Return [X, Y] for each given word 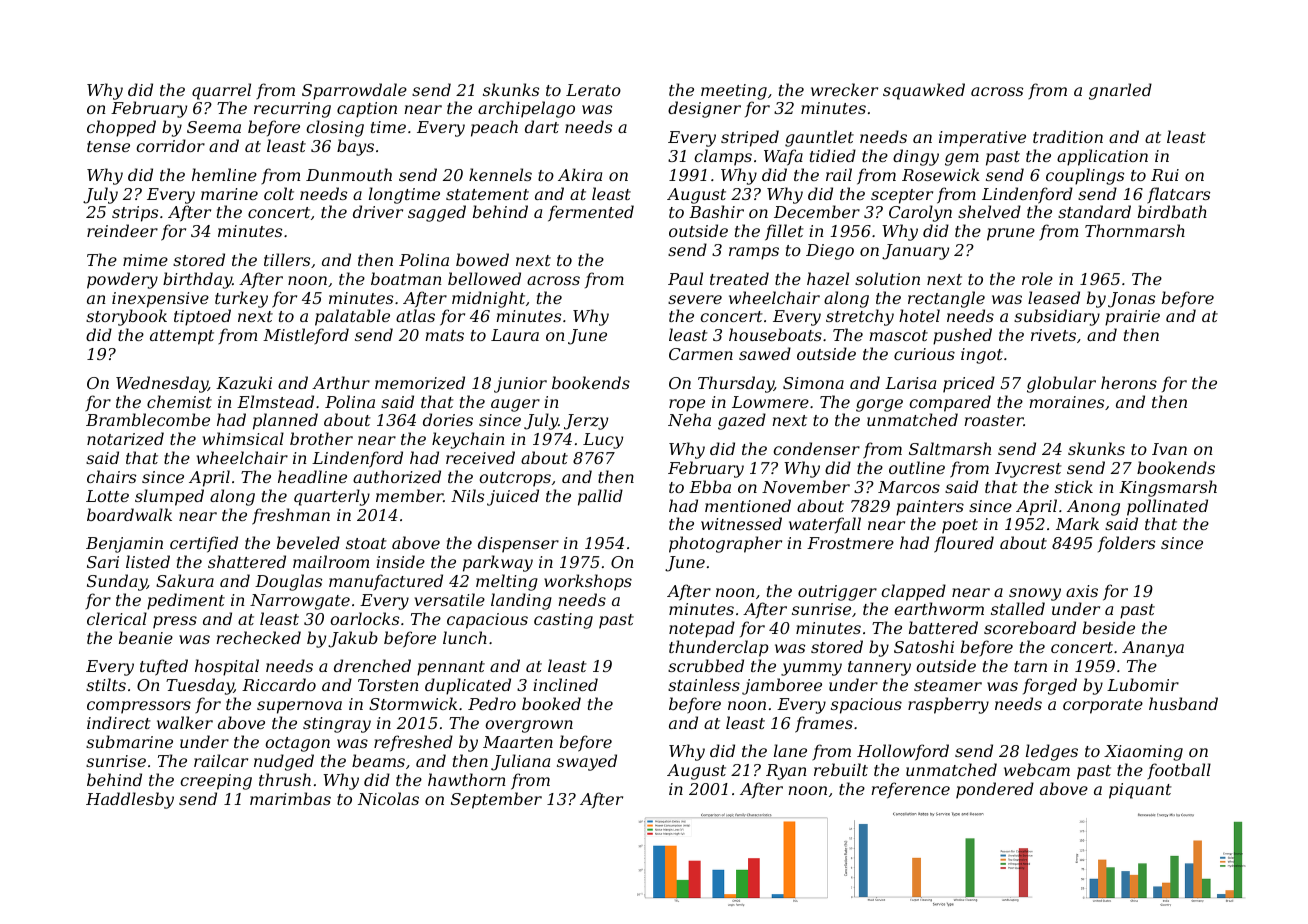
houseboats [775, 334]
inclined [565, 684]
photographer [725, 544]
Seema [214, 127]
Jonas [1131, 300]
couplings [1085, 176]
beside [1109, 627]
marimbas [290, 798]
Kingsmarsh [1168, 488]
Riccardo [279, 684]
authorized [397, 477]
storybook [126, 317]
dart [542, 126]
